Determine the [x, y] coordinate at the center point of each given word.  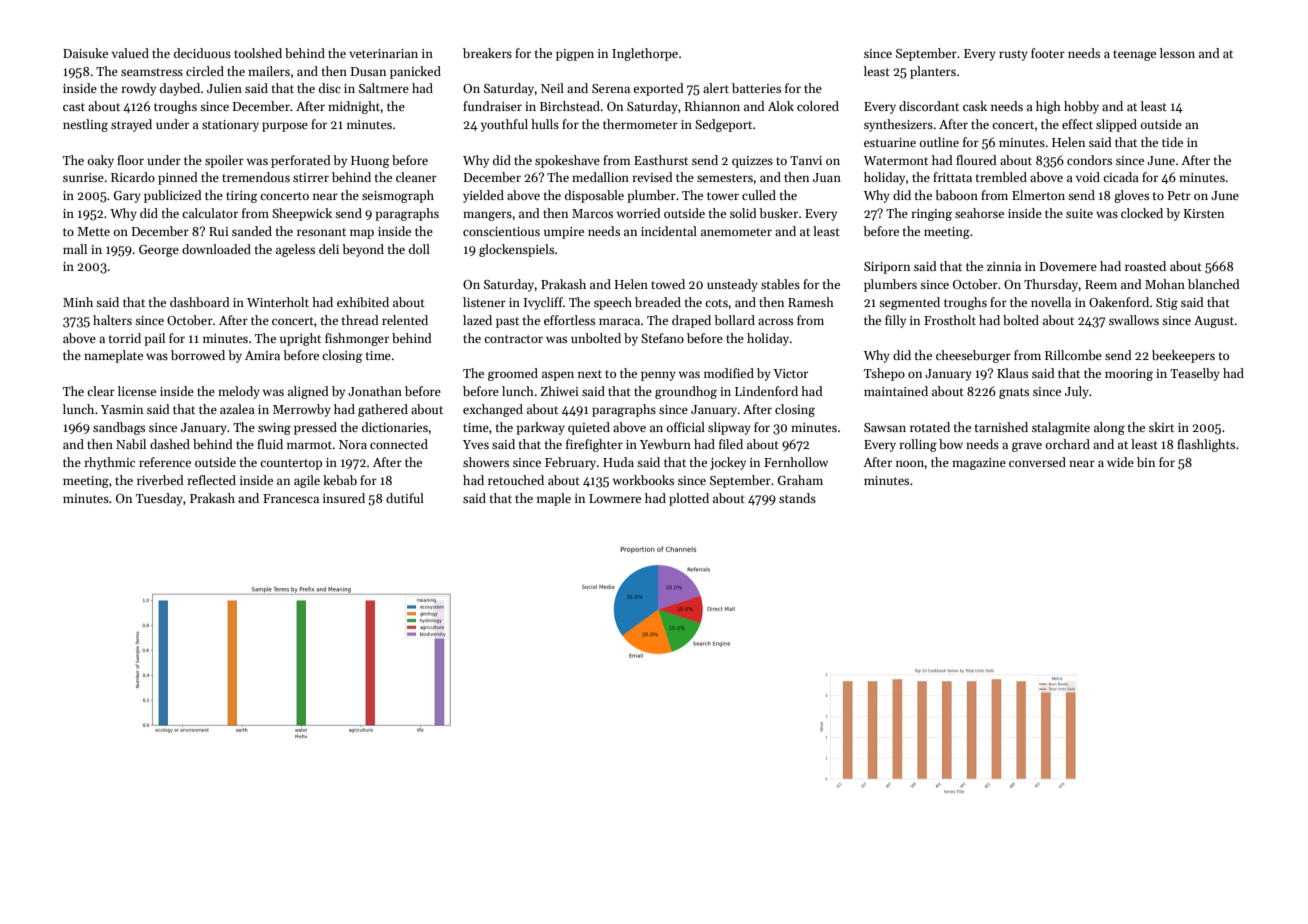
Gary [127, 197]
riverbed [160, 480]
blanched [1214, 284]
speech [613, 303]
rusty [1013, 55]
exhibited [363, 302]
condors [1089, 160]
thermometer [640, 124]
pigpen [575, 55]
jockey [728, 463]
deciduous [202, 53]
